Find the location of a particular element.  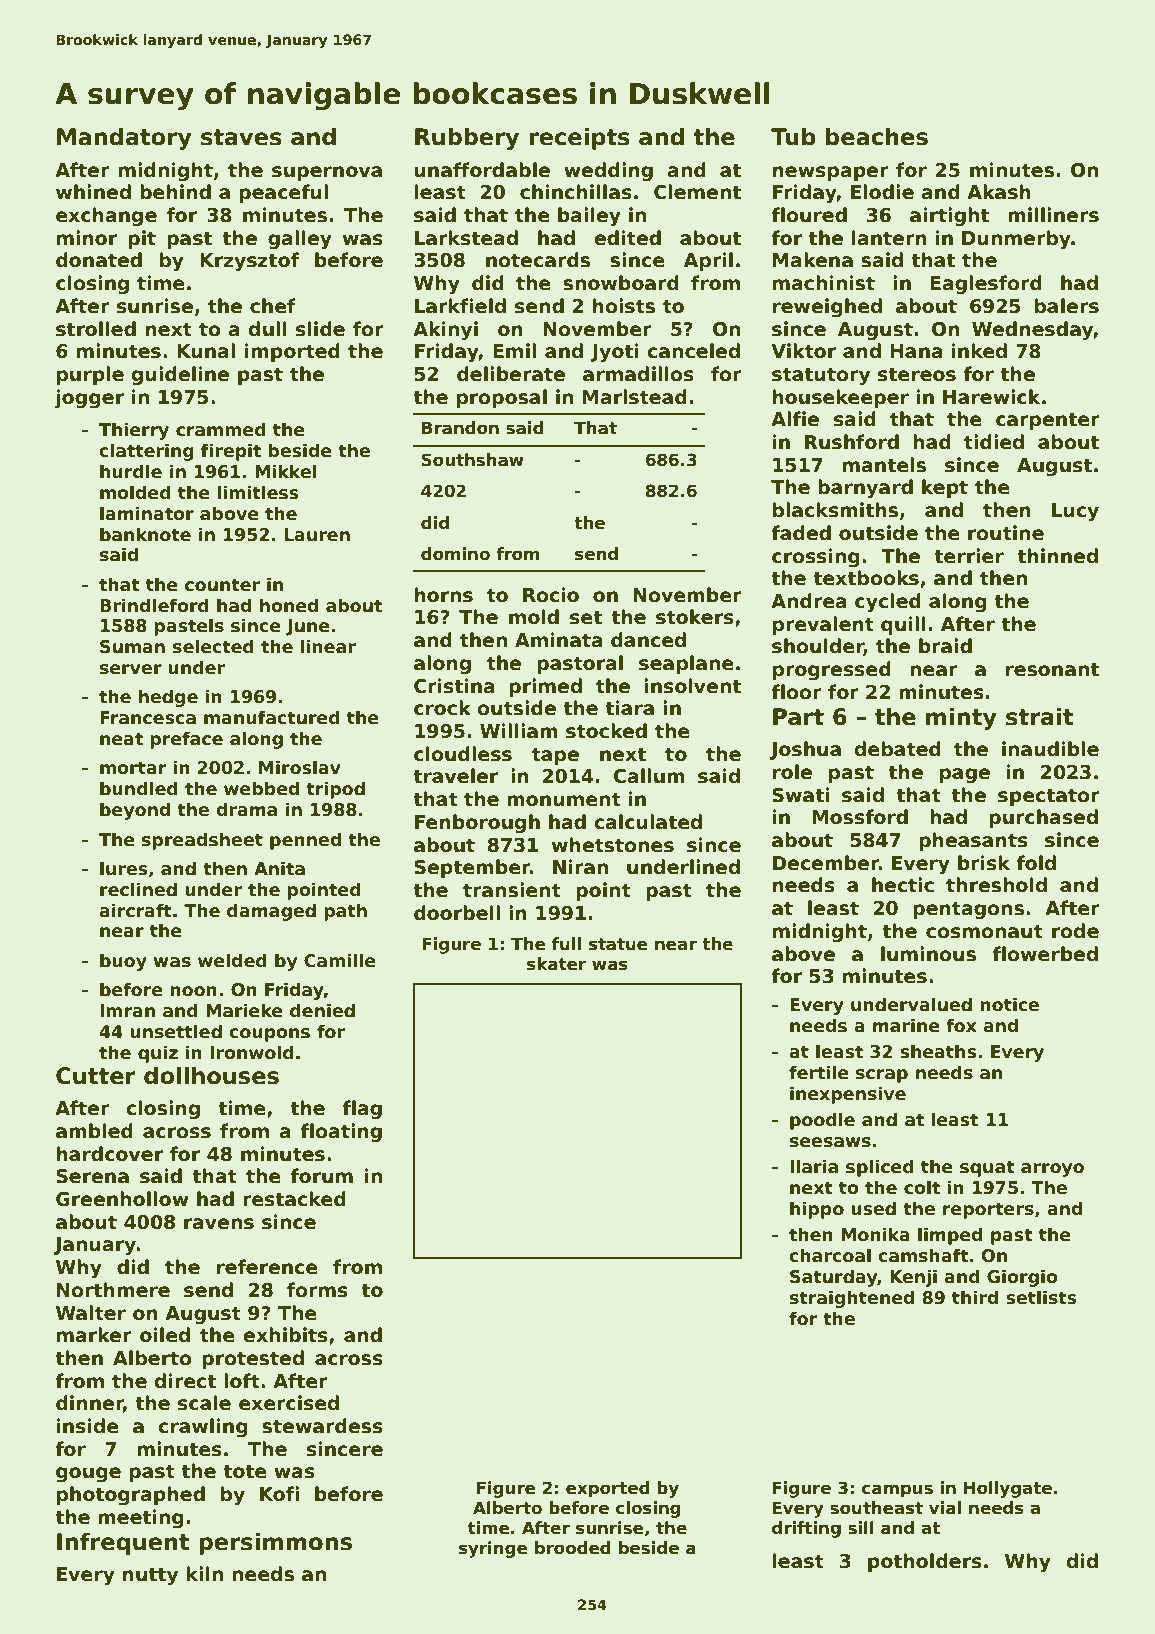

setlists is located at coordinates (1041, 1297).
